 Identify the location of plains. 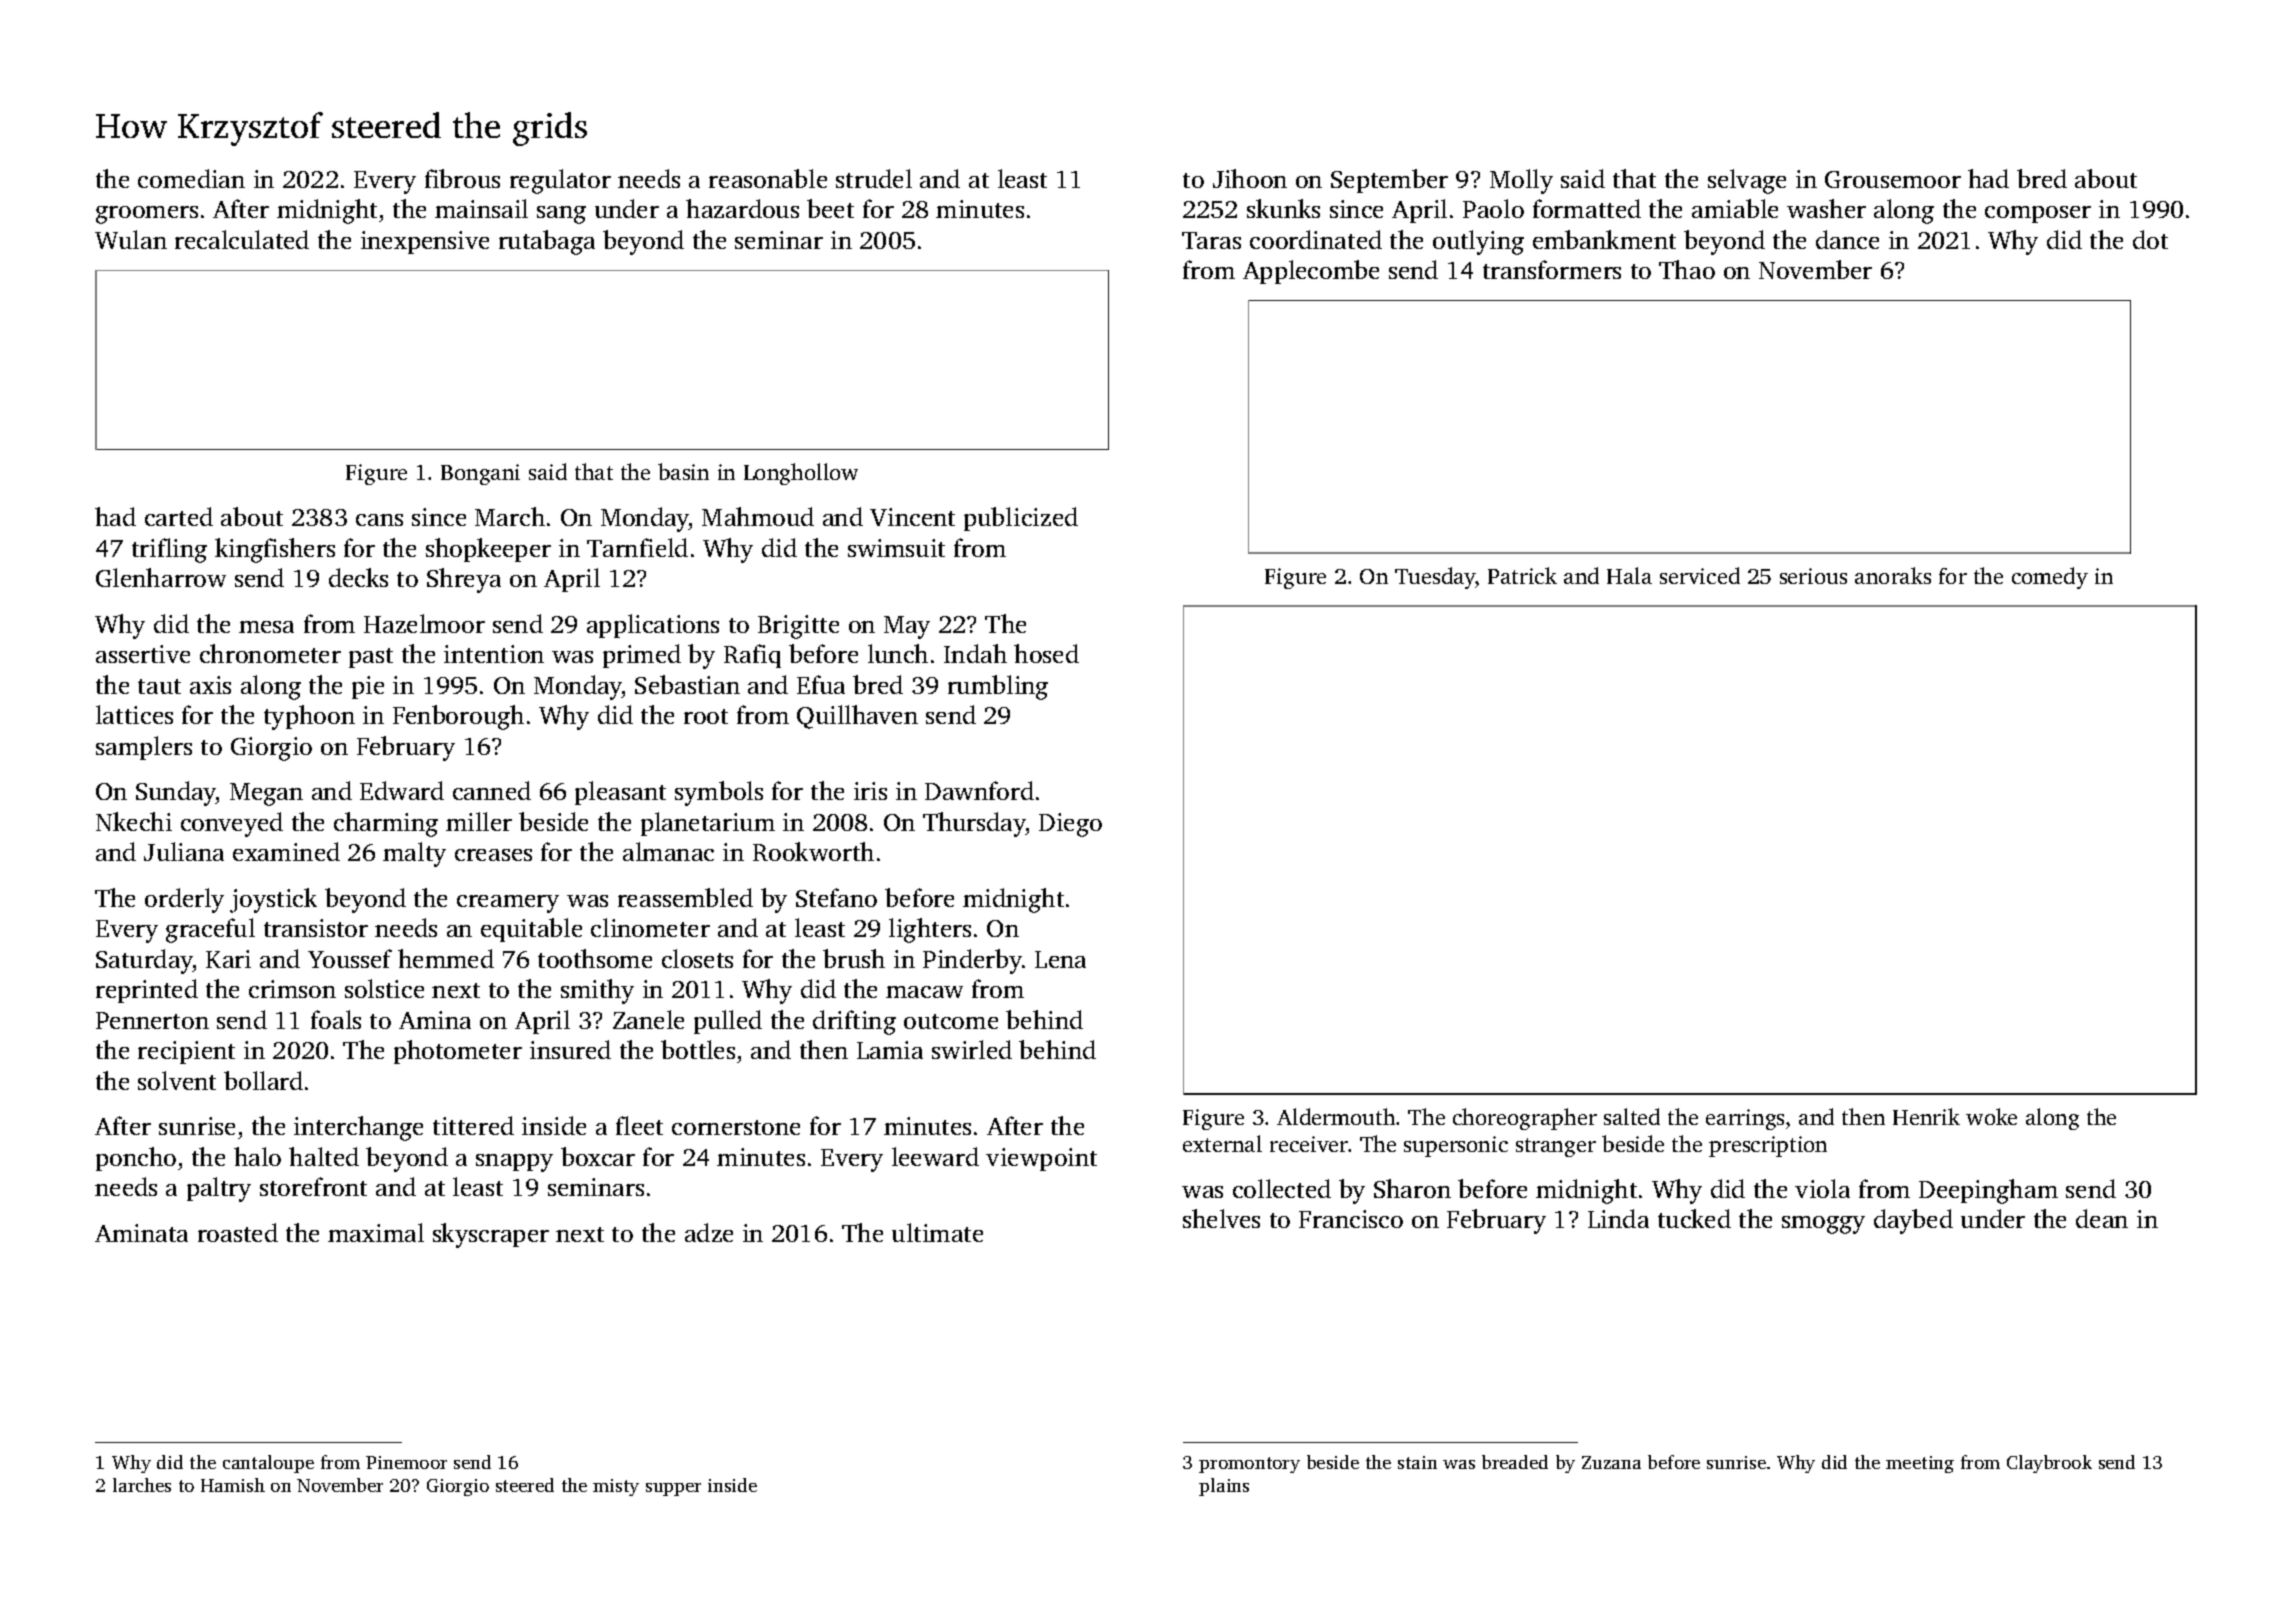
(1224, 1487).
